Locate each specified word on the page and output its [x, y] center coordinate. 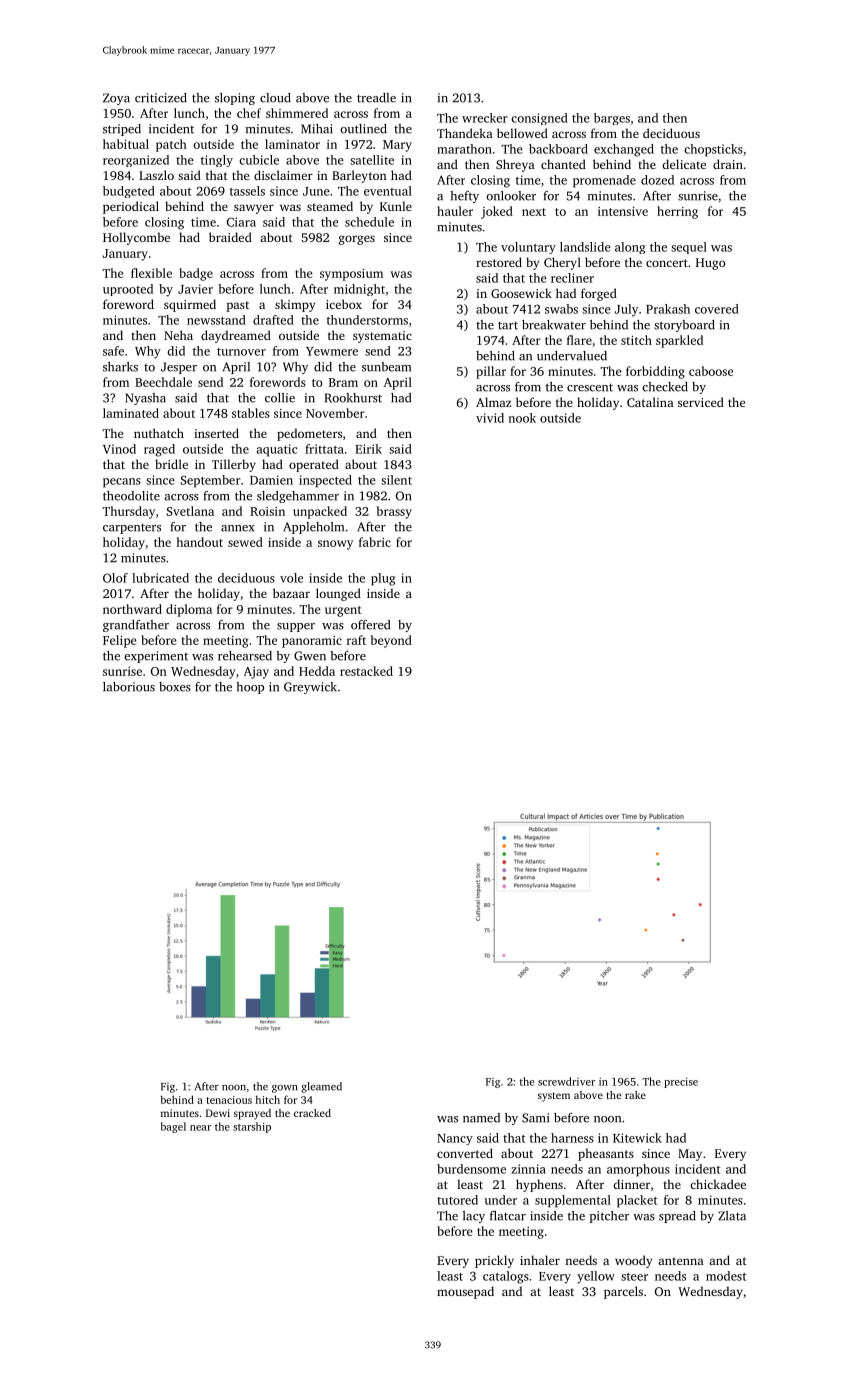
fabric [375, 542]
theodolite [131, 496]
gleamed [321, 1087]
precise [681, 1083]
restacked [366, 671]
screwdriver [566, 1081]
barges [612, 119]
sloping [235, 99]
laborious [129, 687]
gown [284, 1089]
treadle [376, 98]
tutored [457, 1200]
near [200, 1128]
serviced [701, 402]
